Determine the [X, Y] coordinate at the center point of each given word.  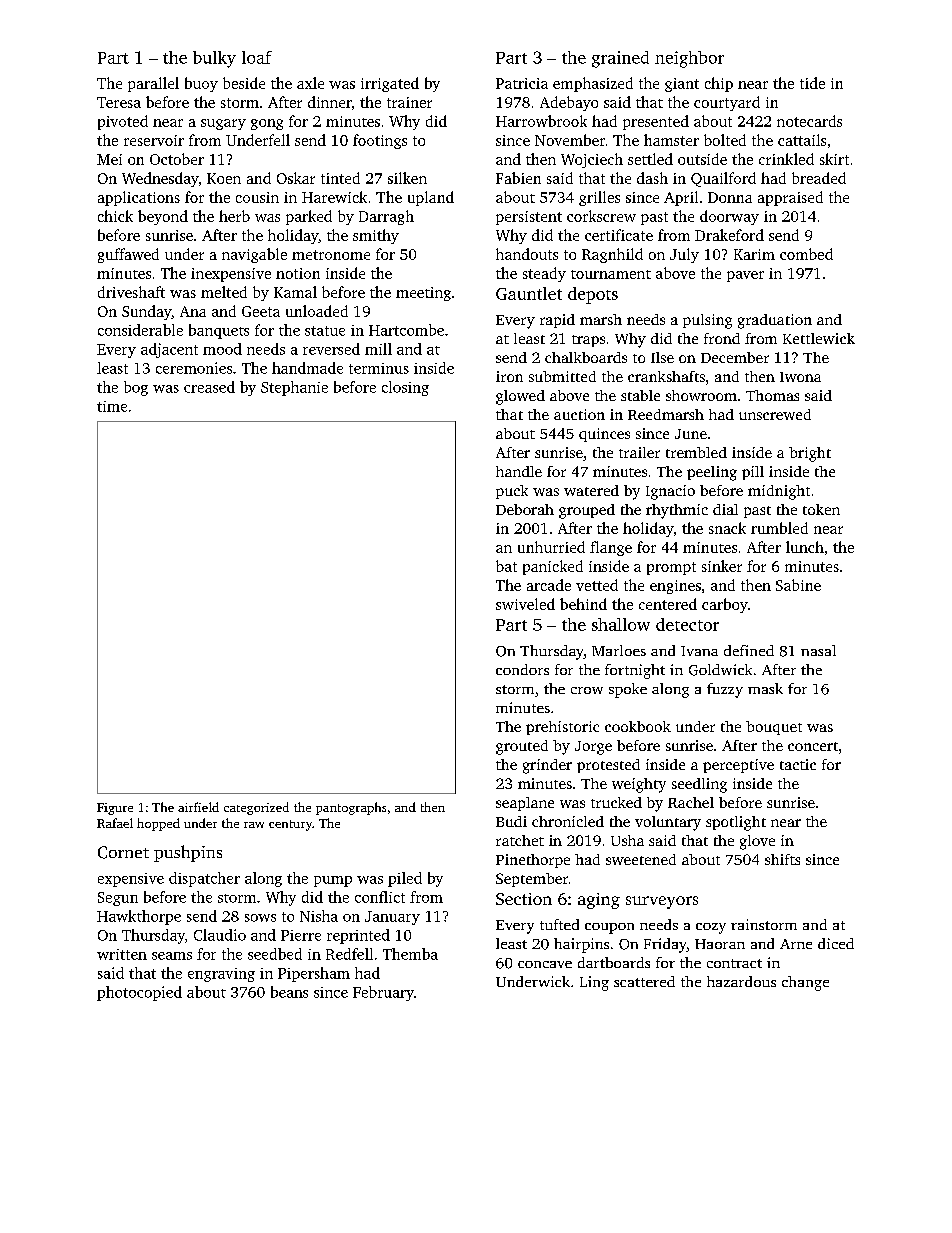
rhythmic [677, 511]
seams [172, 956]
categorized [256, 808]
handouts [527, 254]
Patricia [522, 83]
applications [139, 198]
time [112, 406]
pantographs [351, 808]
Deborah [525, 509]
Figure [115, 809]
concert [813, 746]
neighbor [689, 59]
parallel [153, 84]
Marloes [619, 650]
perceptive [738, 766]
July [684, 255]
